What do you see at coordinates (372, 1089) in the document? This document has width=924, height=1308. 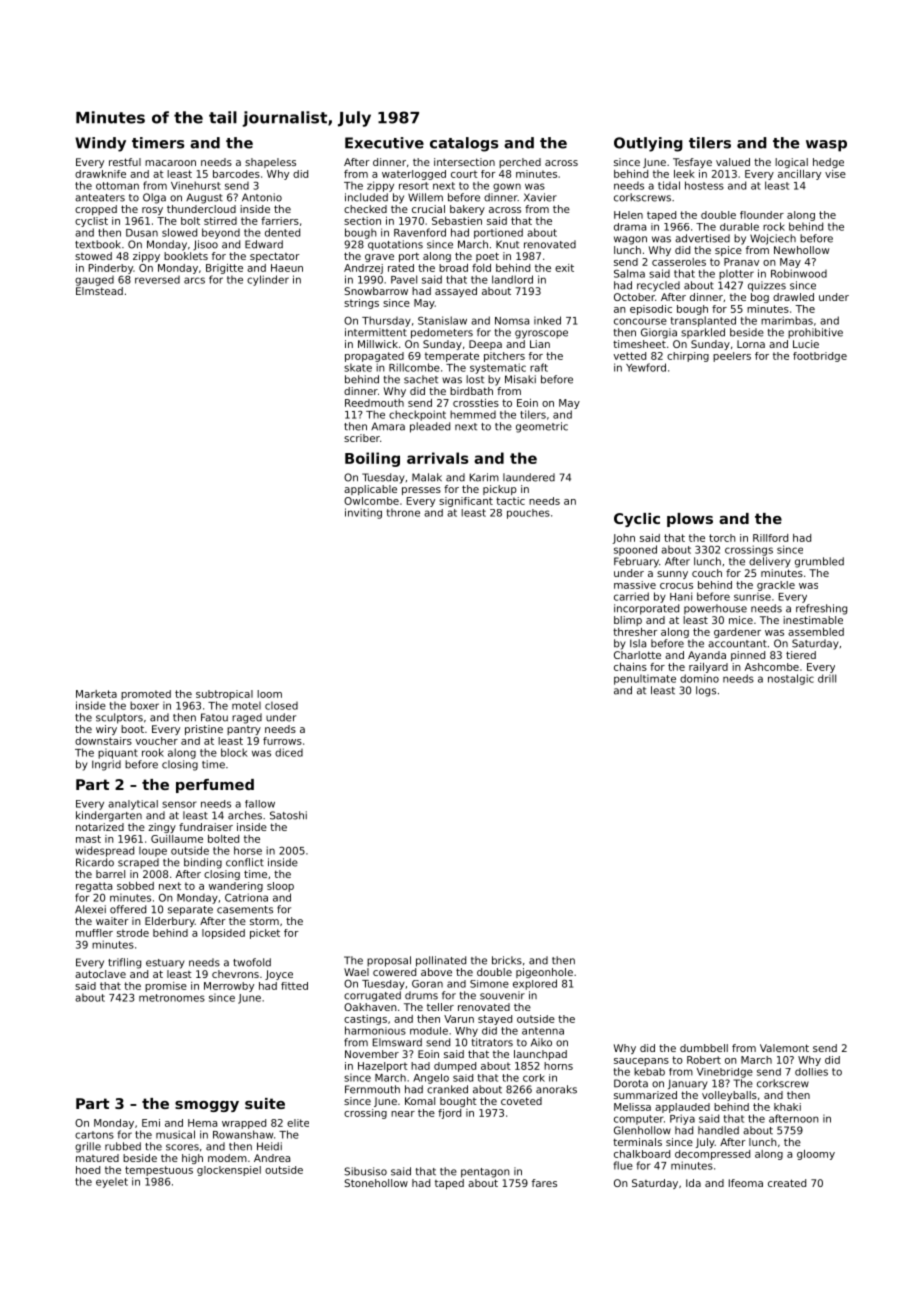 I see `Fernmouth` at bounding box center [372, 1089].
